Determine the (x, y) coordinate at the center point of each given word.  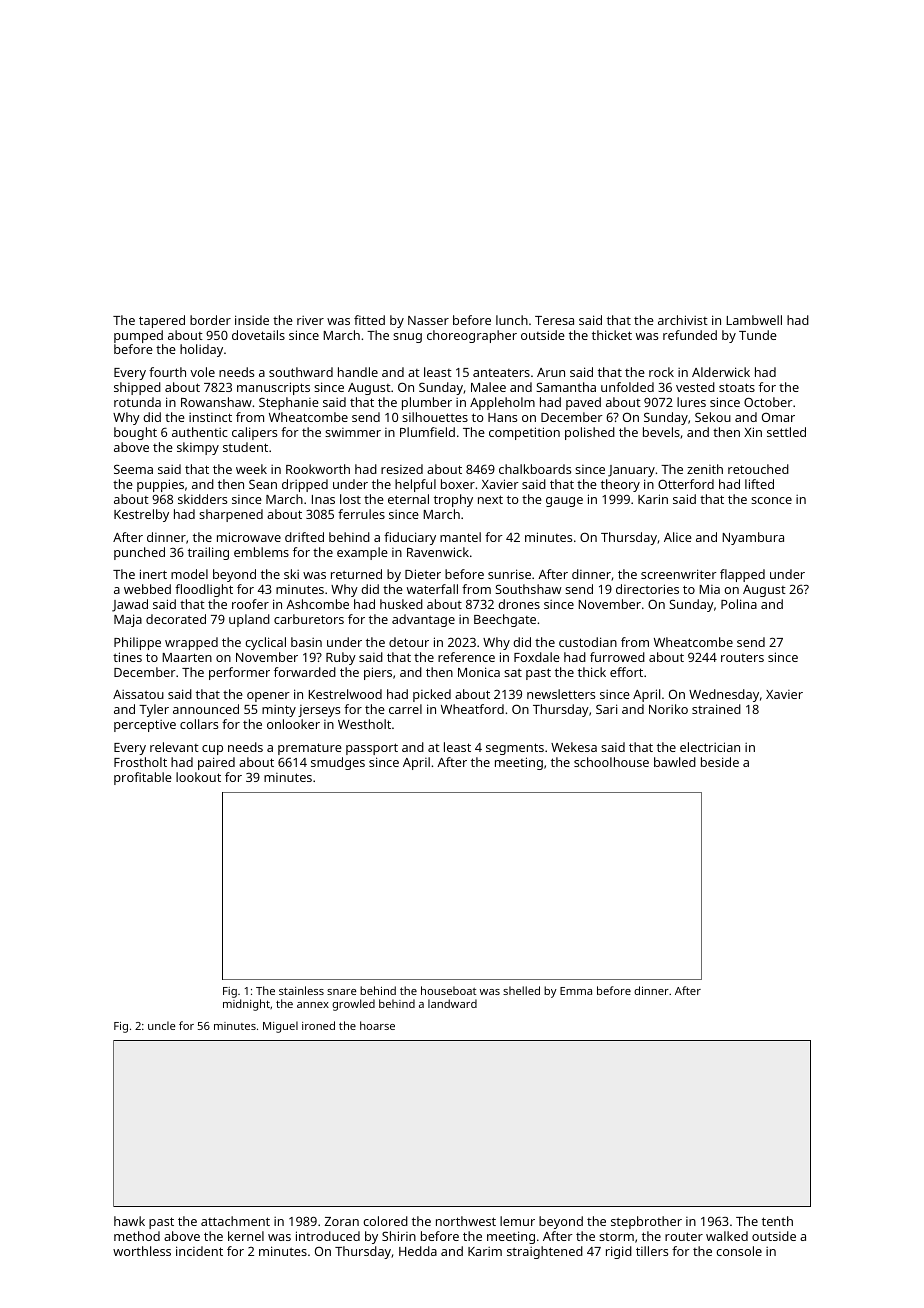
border (210, 320)
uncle (162, 1025)
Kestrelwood (345, 694)
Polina (739, 604)
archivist (683, 320)
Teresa (554, 320)
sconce (771, 500)
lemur (517, 1221)
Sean (263, 484)
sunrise (509, 574)
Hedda (418, 1251)
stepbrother (646, 1222)
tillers (652, 1251)
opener (268, 697)
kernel (246, 1236)
